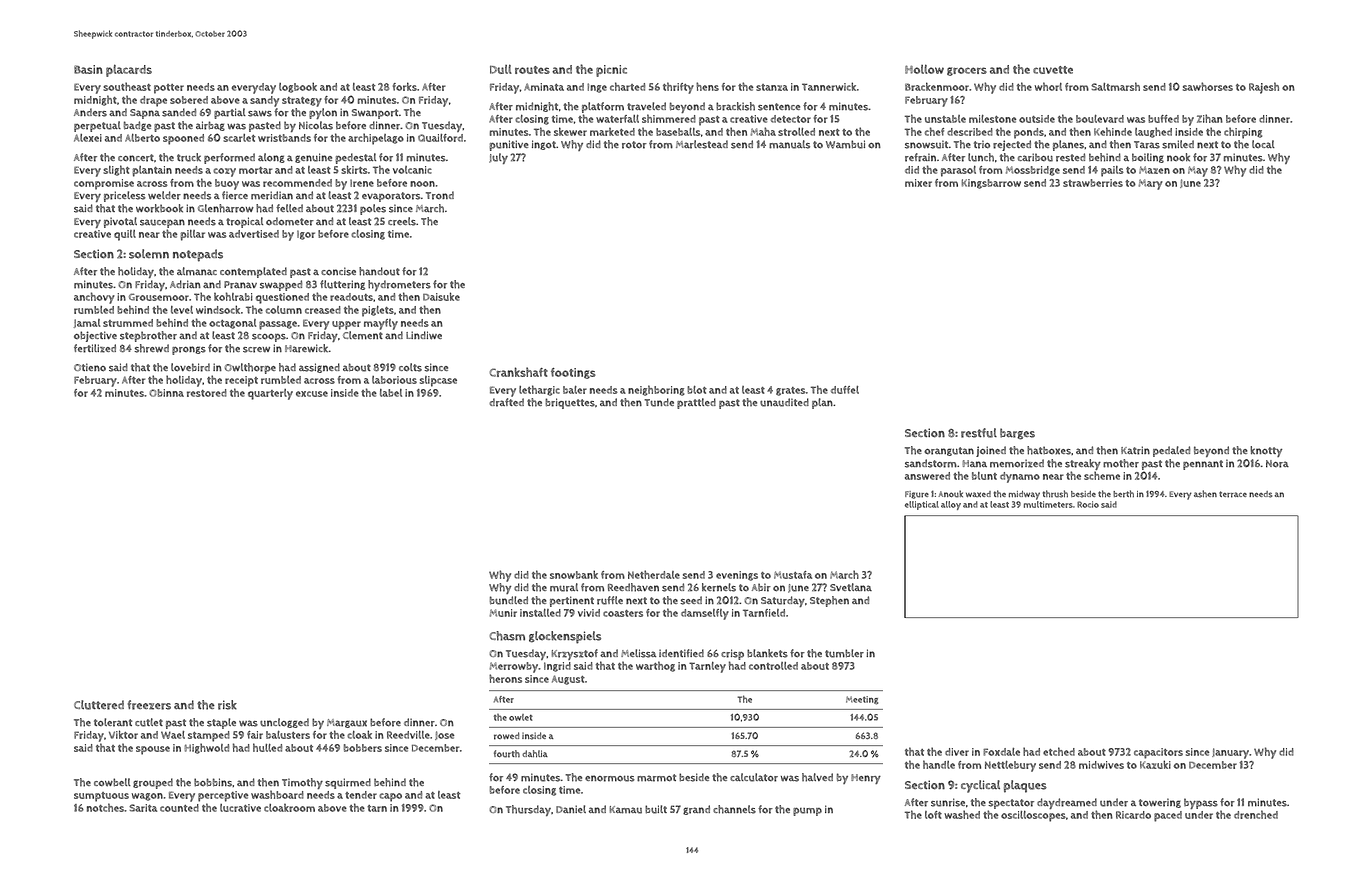  Describe the element at coordinates (232, 324) in the screenshot. I see `octagonal` at that location.
